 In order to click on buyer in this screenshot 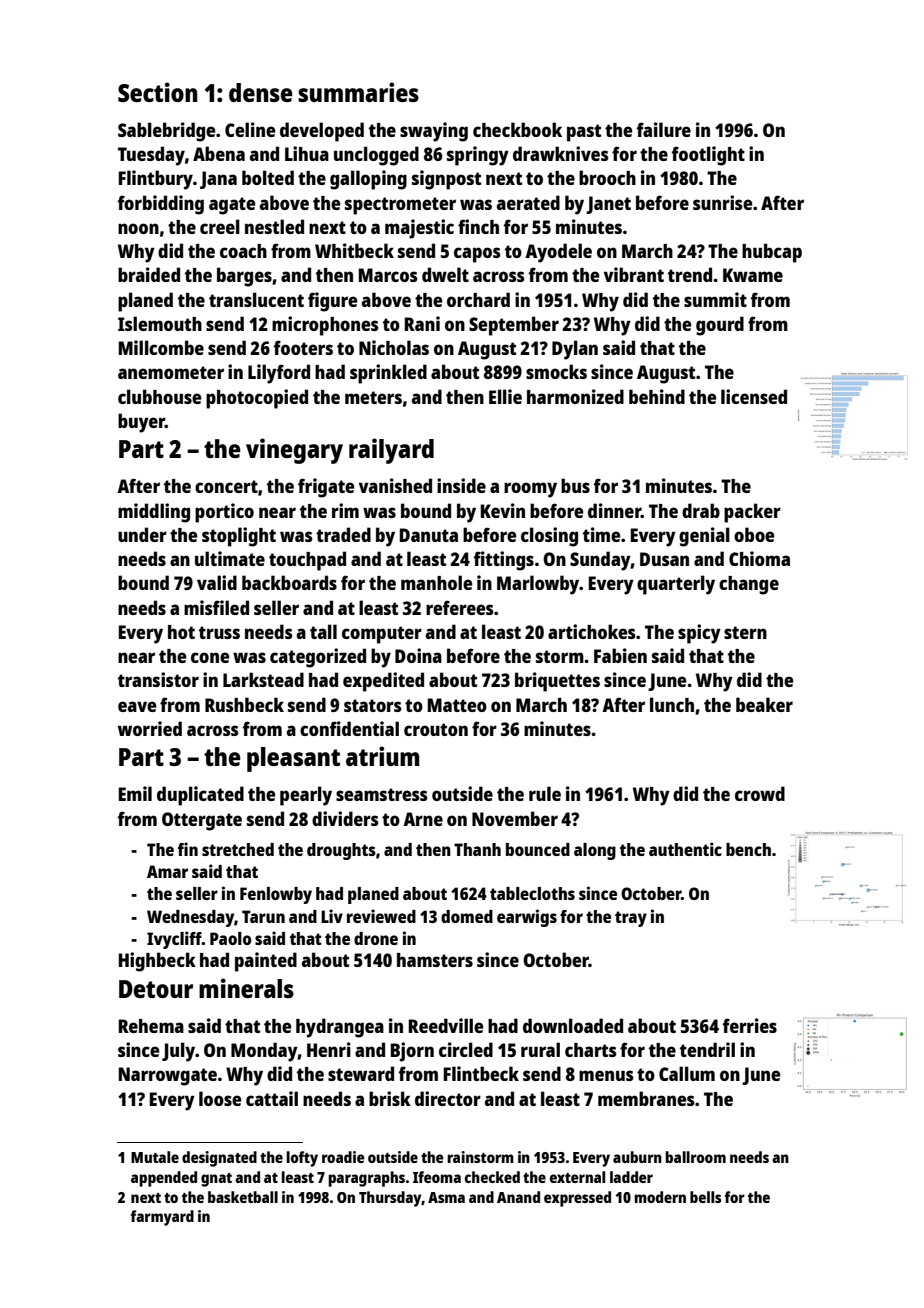, I will do `click(141, 423)`.
